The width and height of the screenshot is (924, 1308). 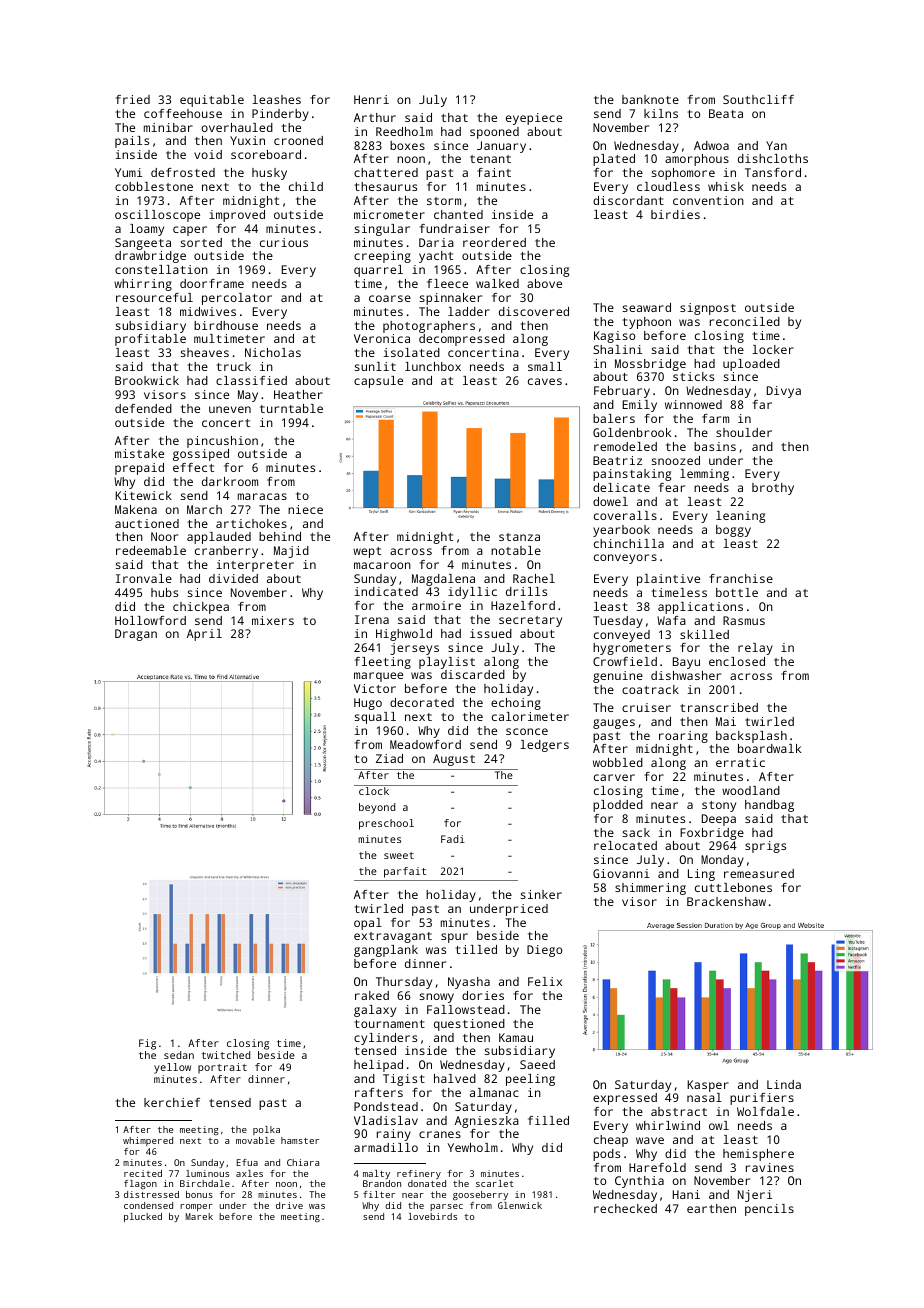 What do you see at coordinates (625, 559) in the screenshot?
I see `conveyors` at bounding box center [625, 559].
